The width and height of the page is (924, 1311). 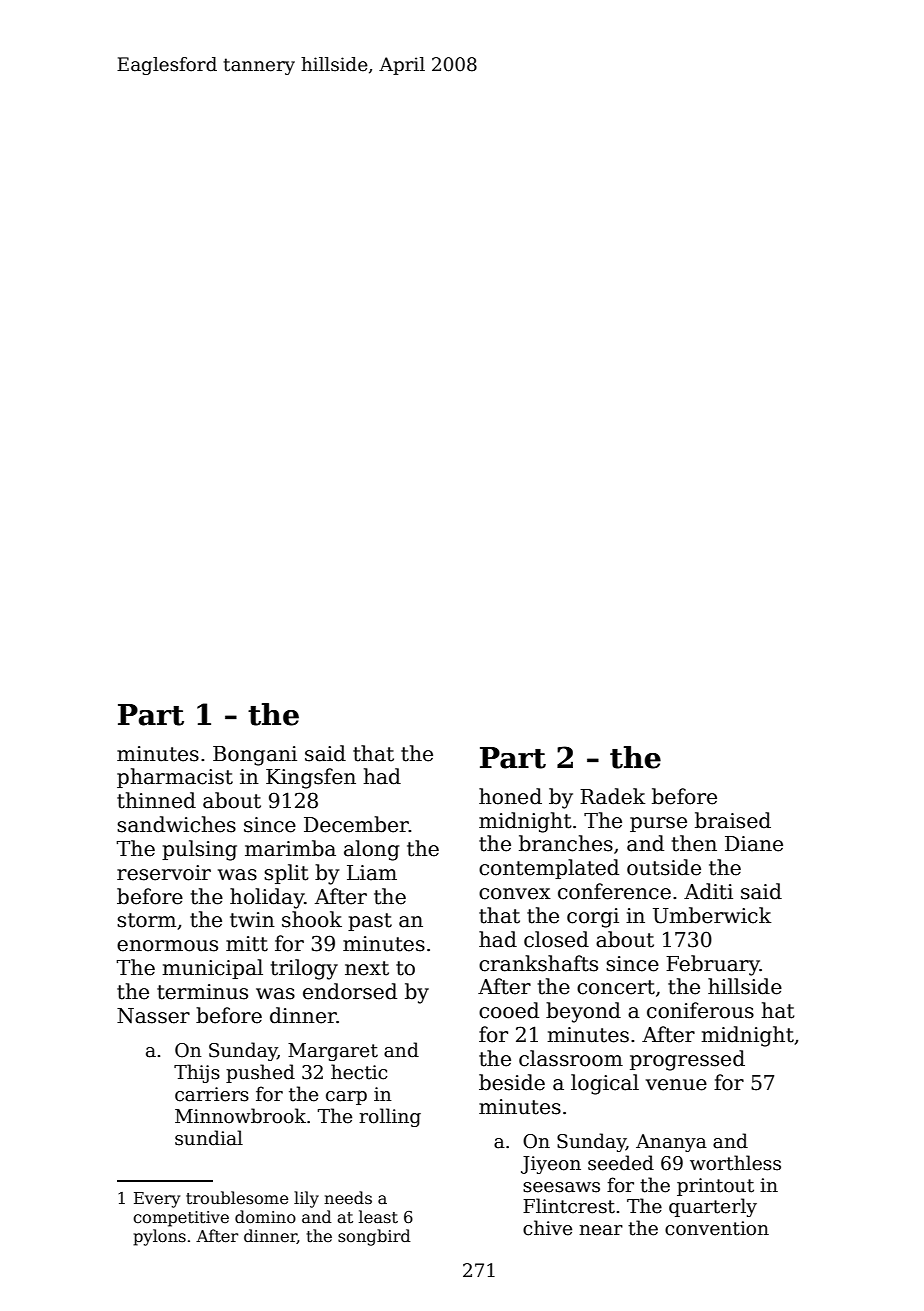 I want to click on venue, so click(x=676, y=1085).
